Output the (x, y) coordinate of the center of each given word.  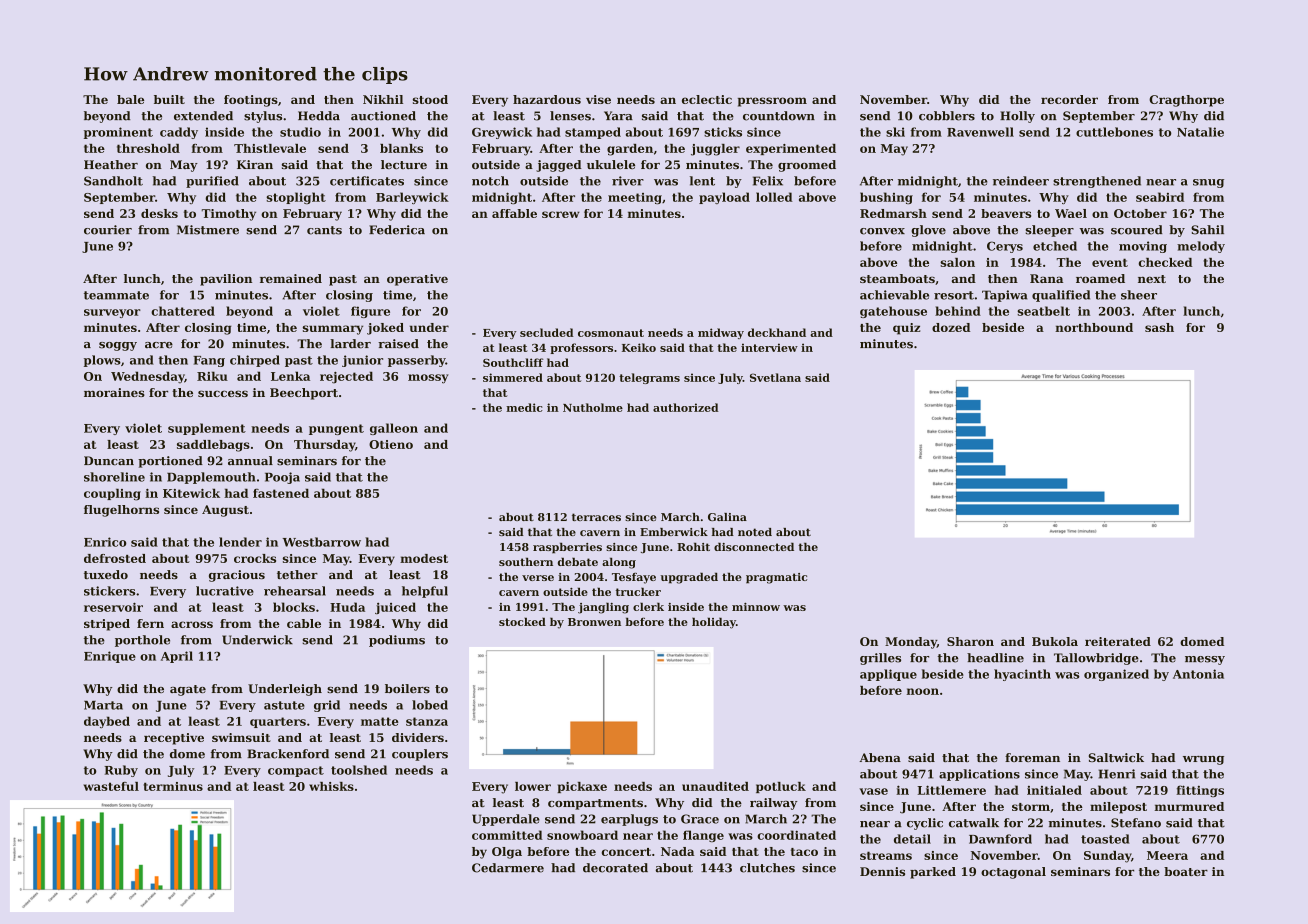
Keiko (639, 347)
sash (1159, 327)
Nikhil (383, 99)
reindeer (1021, 181)
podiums (397, 641)
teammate (116, 295)
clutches (767, 868)
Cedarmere (508, 868)
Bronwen (594, 622)
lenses (570, 116)
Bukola (1055, 641)
